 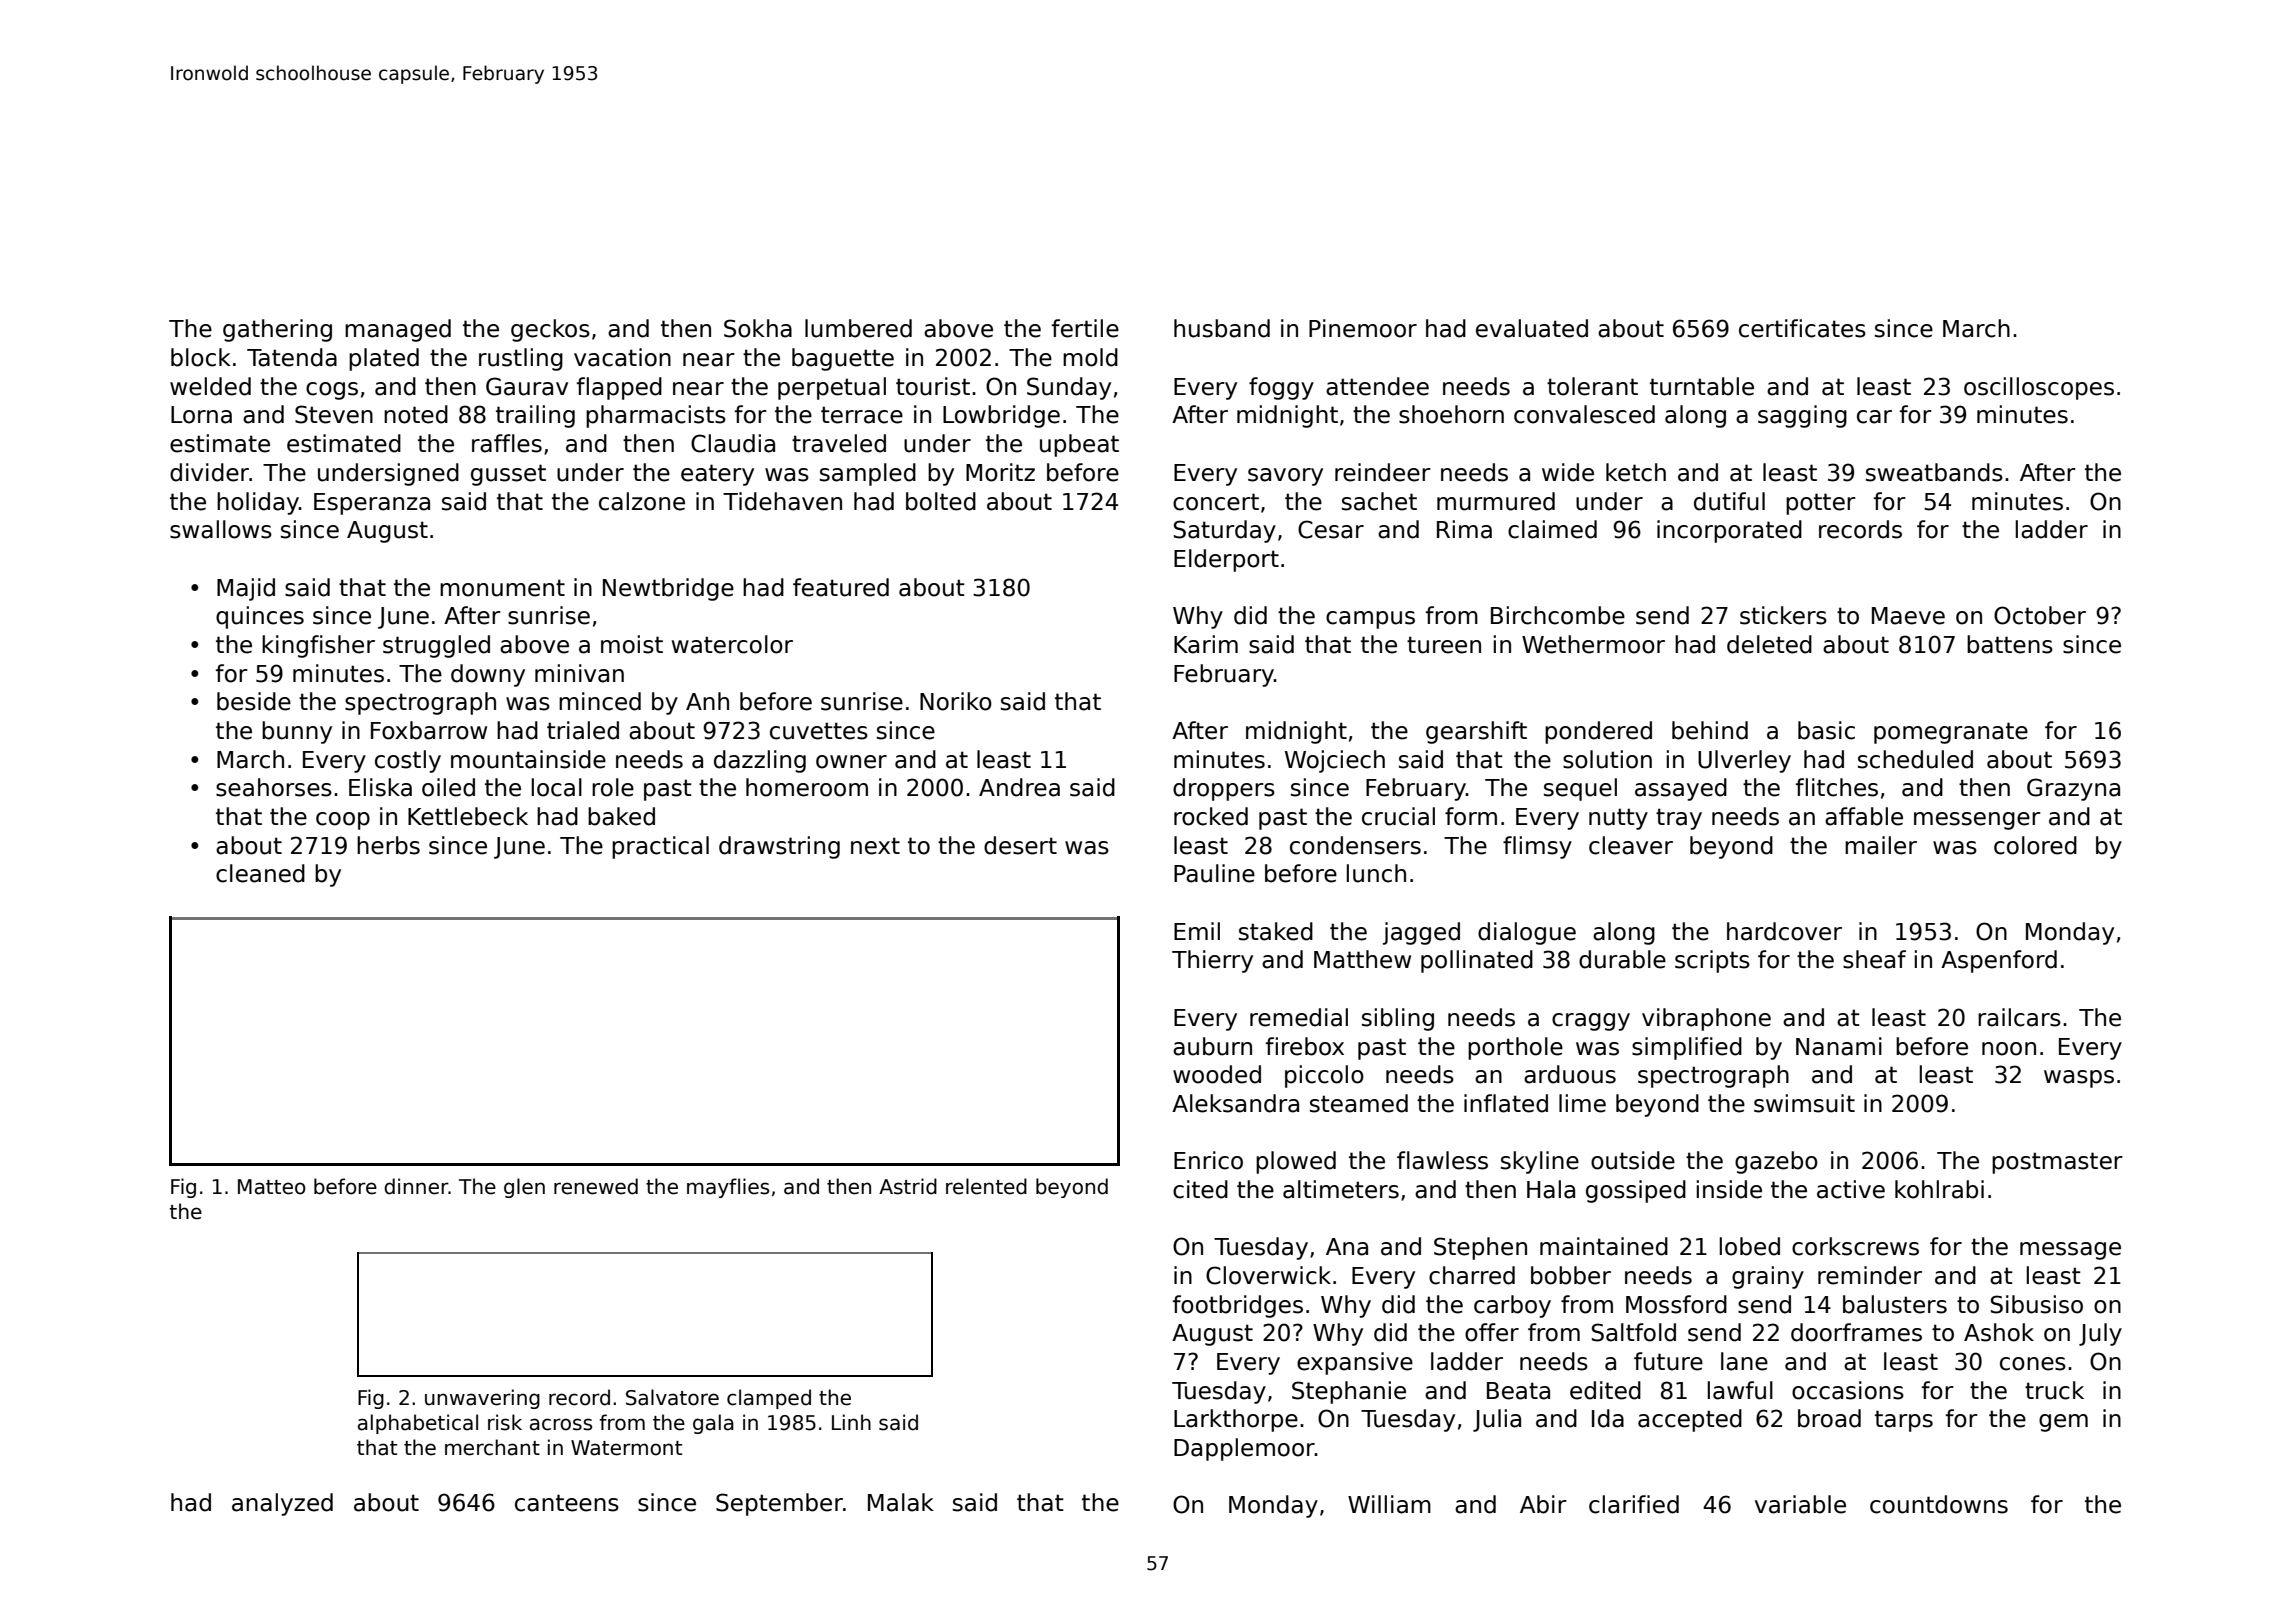 What do you see at coordinates (2039, 388) in the page?
I see `oscilloscopes` at bounding box center [2039, 388].
